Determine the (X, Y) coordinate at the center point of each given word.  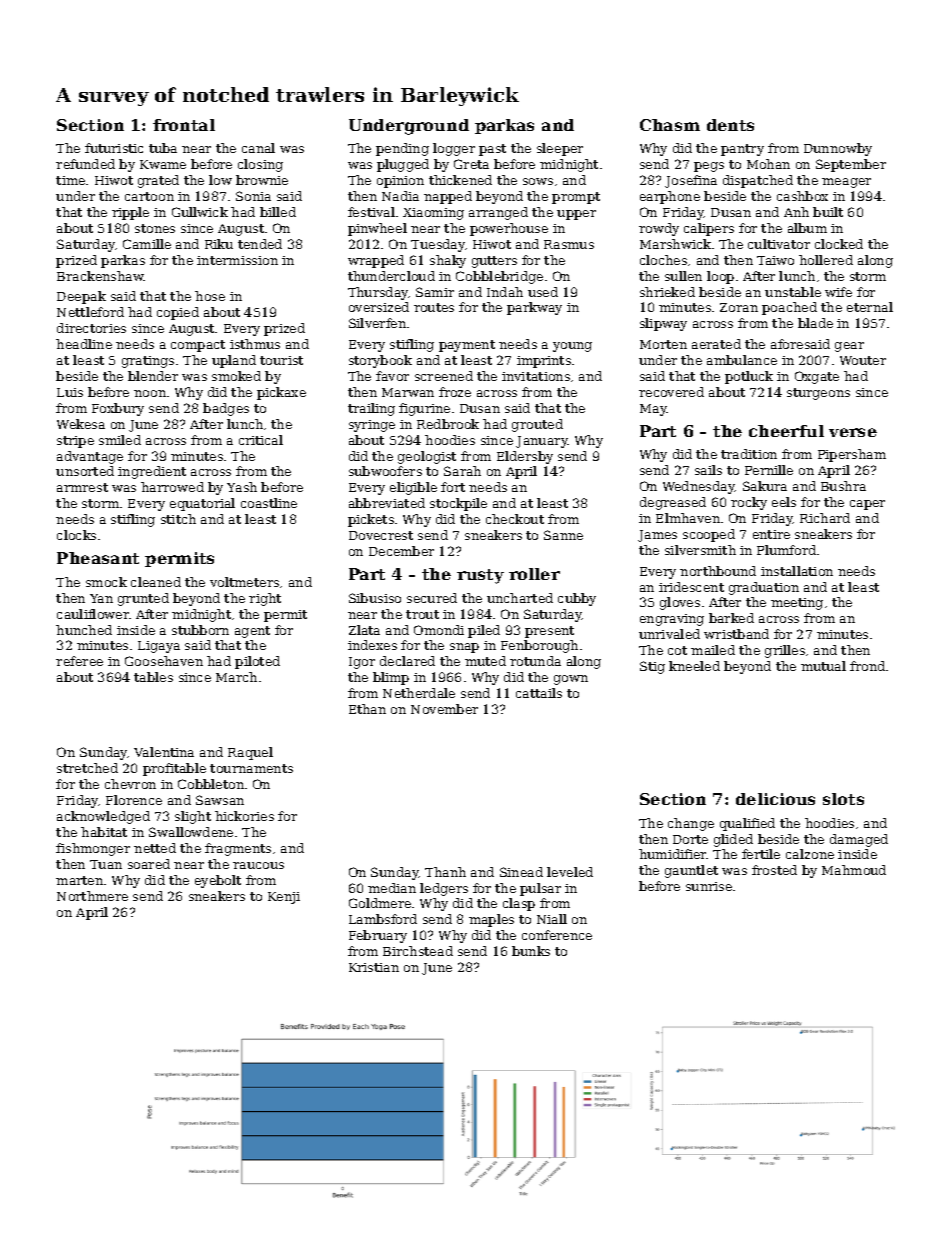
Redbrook (448, 424)
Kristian (374, 967)
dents (730, 125)
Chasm (670, 125)
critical (261, 440)
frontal (184, 125)
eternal (870, 307)
